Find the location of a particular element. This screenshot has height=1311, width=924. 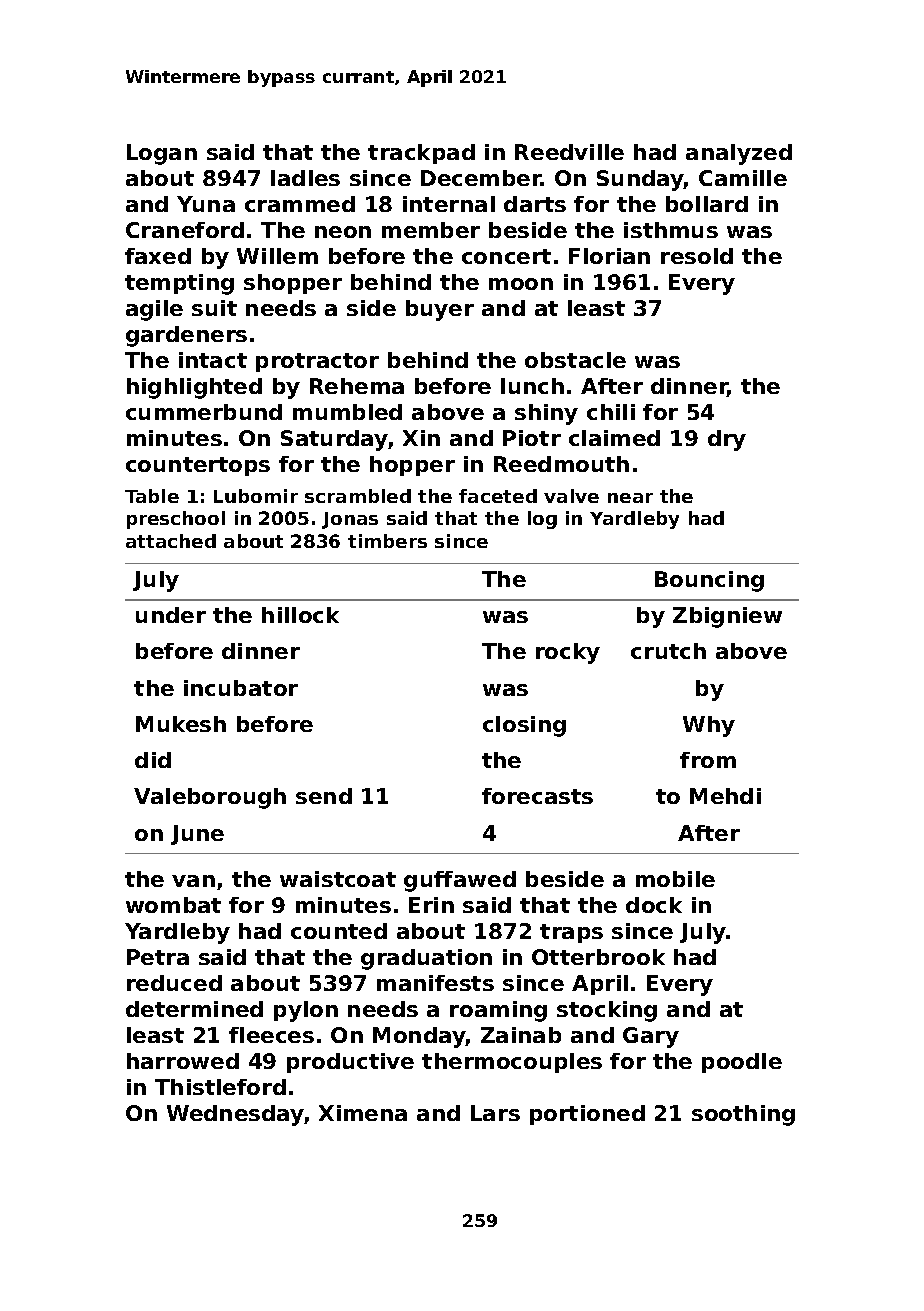

lunch is located at coordinates (532, 386).
